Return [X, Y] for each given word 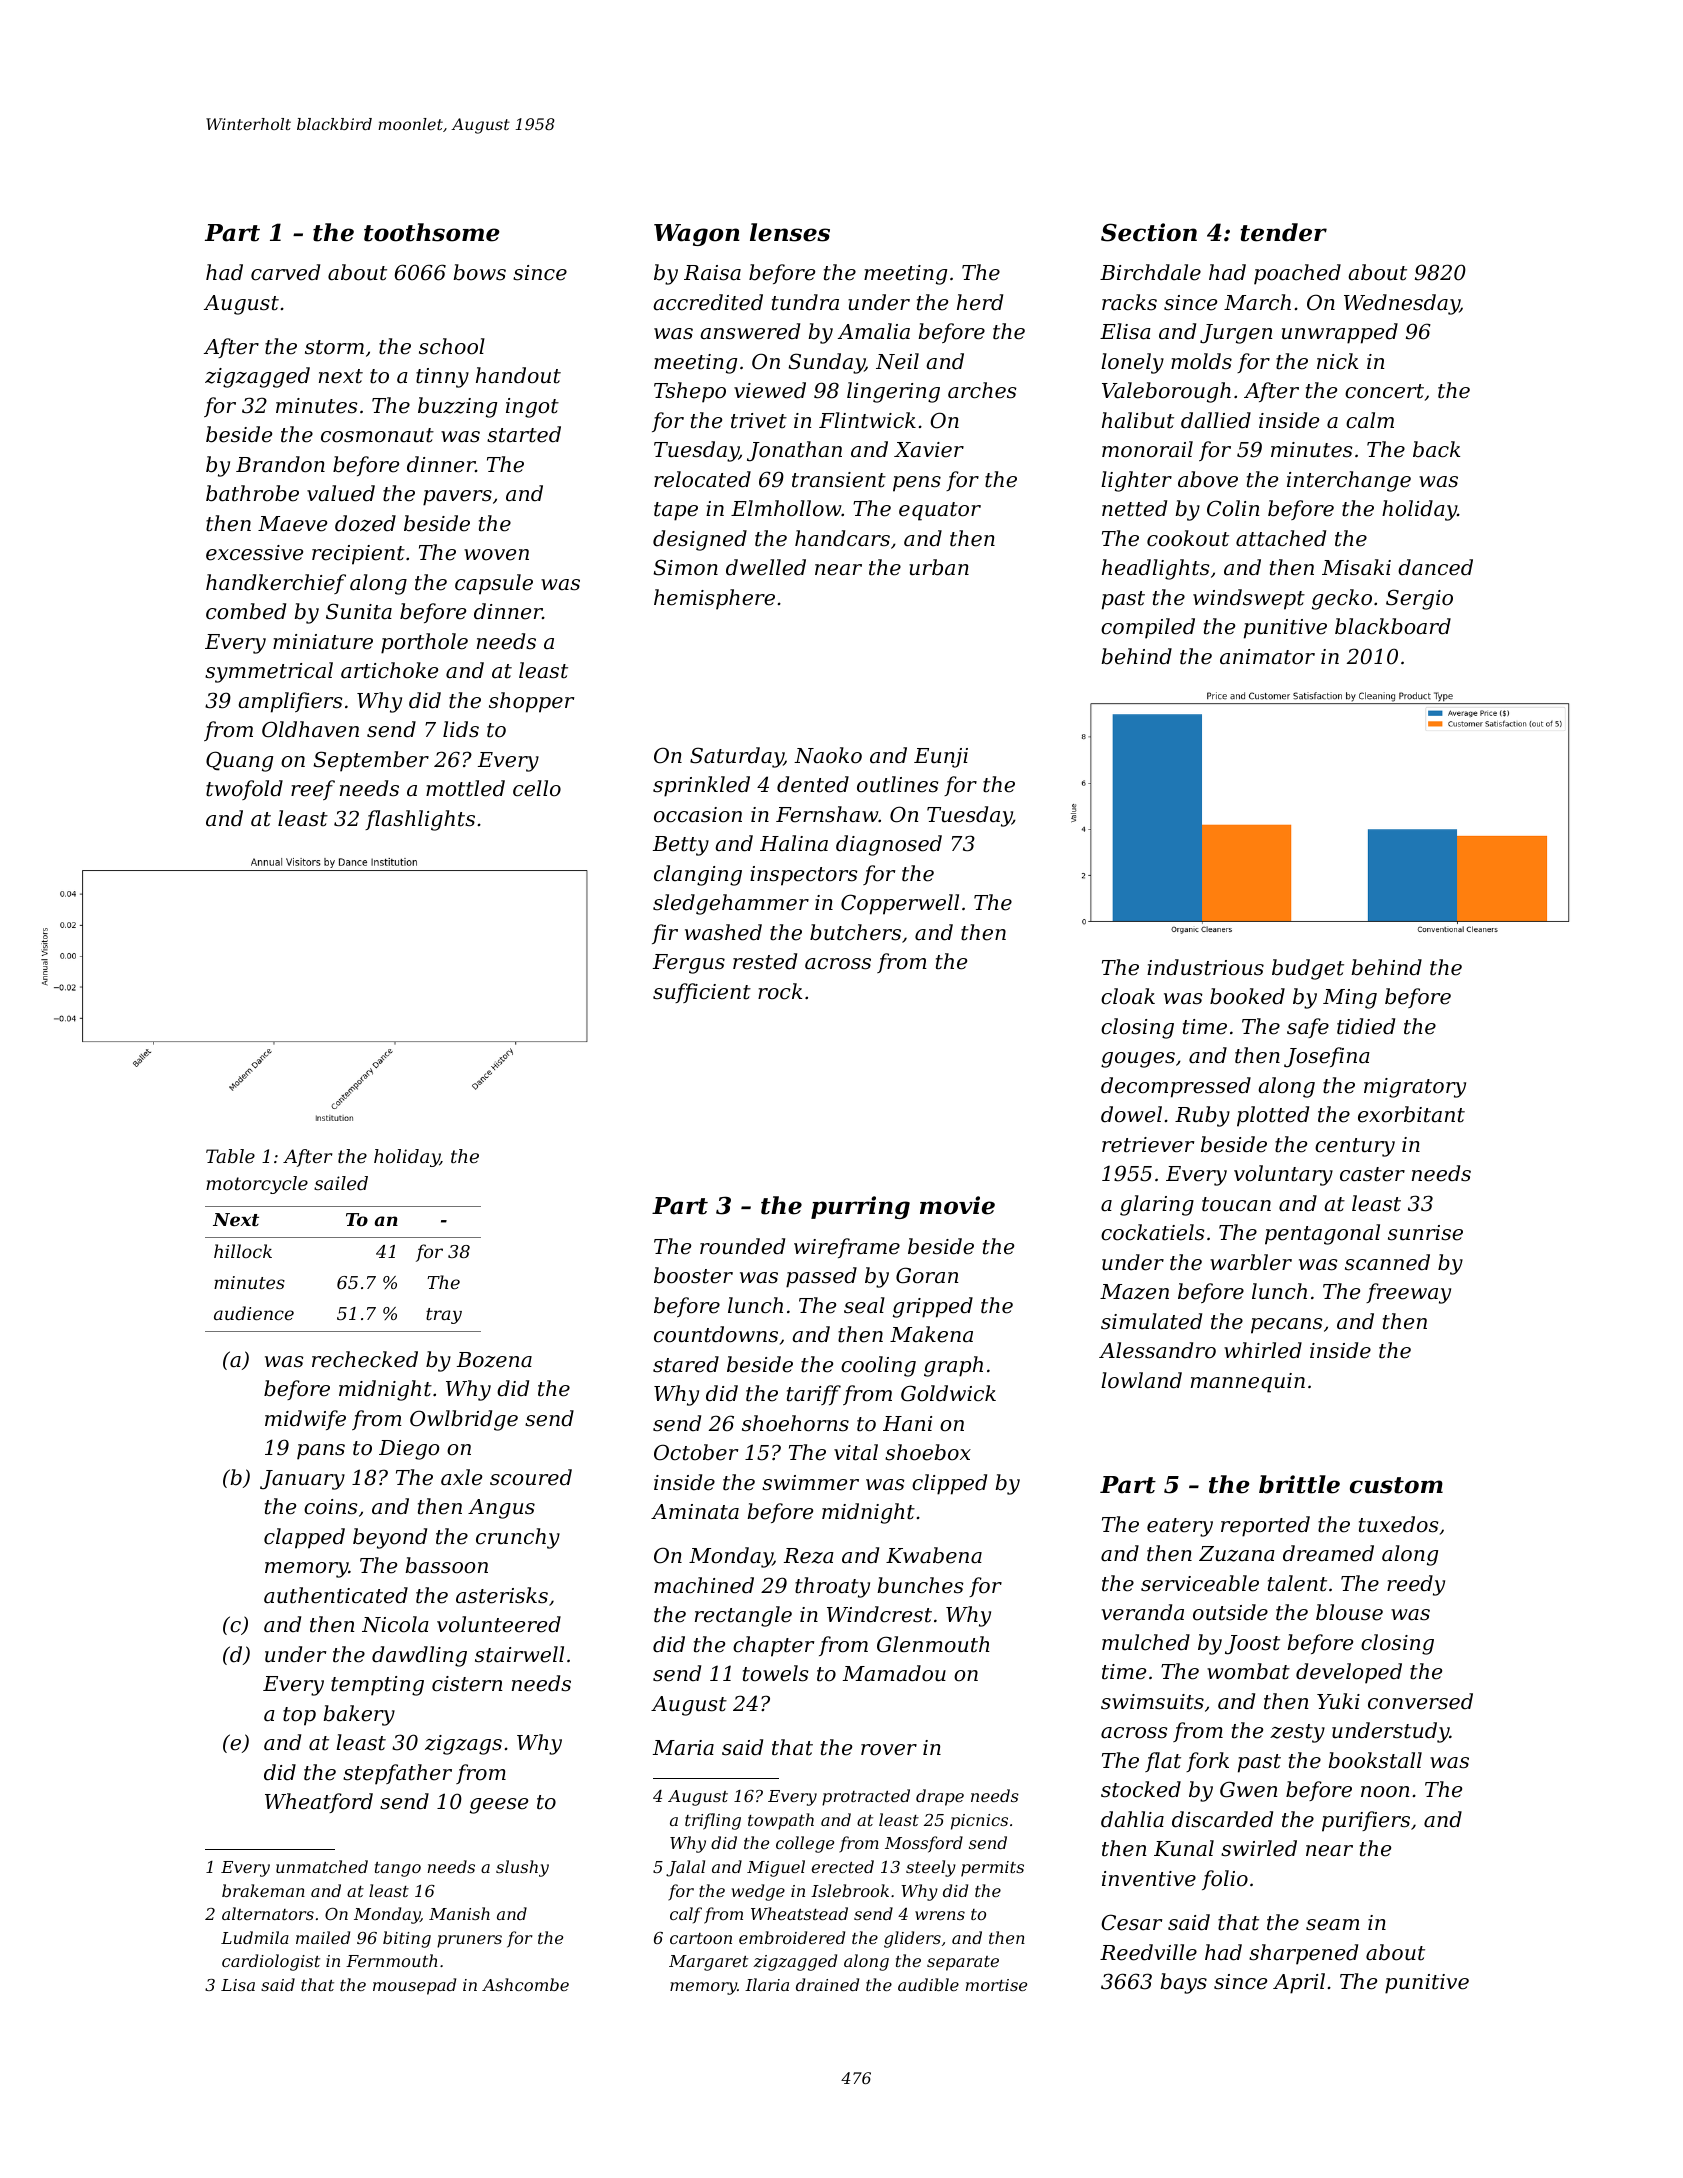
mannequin [1248, 1383]
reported [1265, 1526]
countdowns [716, 1334]
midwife [305, 1420]
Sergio [1419, 599]
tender [1284, 232]
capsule [494, 584]
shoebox [928, 1452]
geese [499, 1806]
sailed [341, 1183]
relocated [702, 479]
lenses [790, 232]
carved [285, 272]
